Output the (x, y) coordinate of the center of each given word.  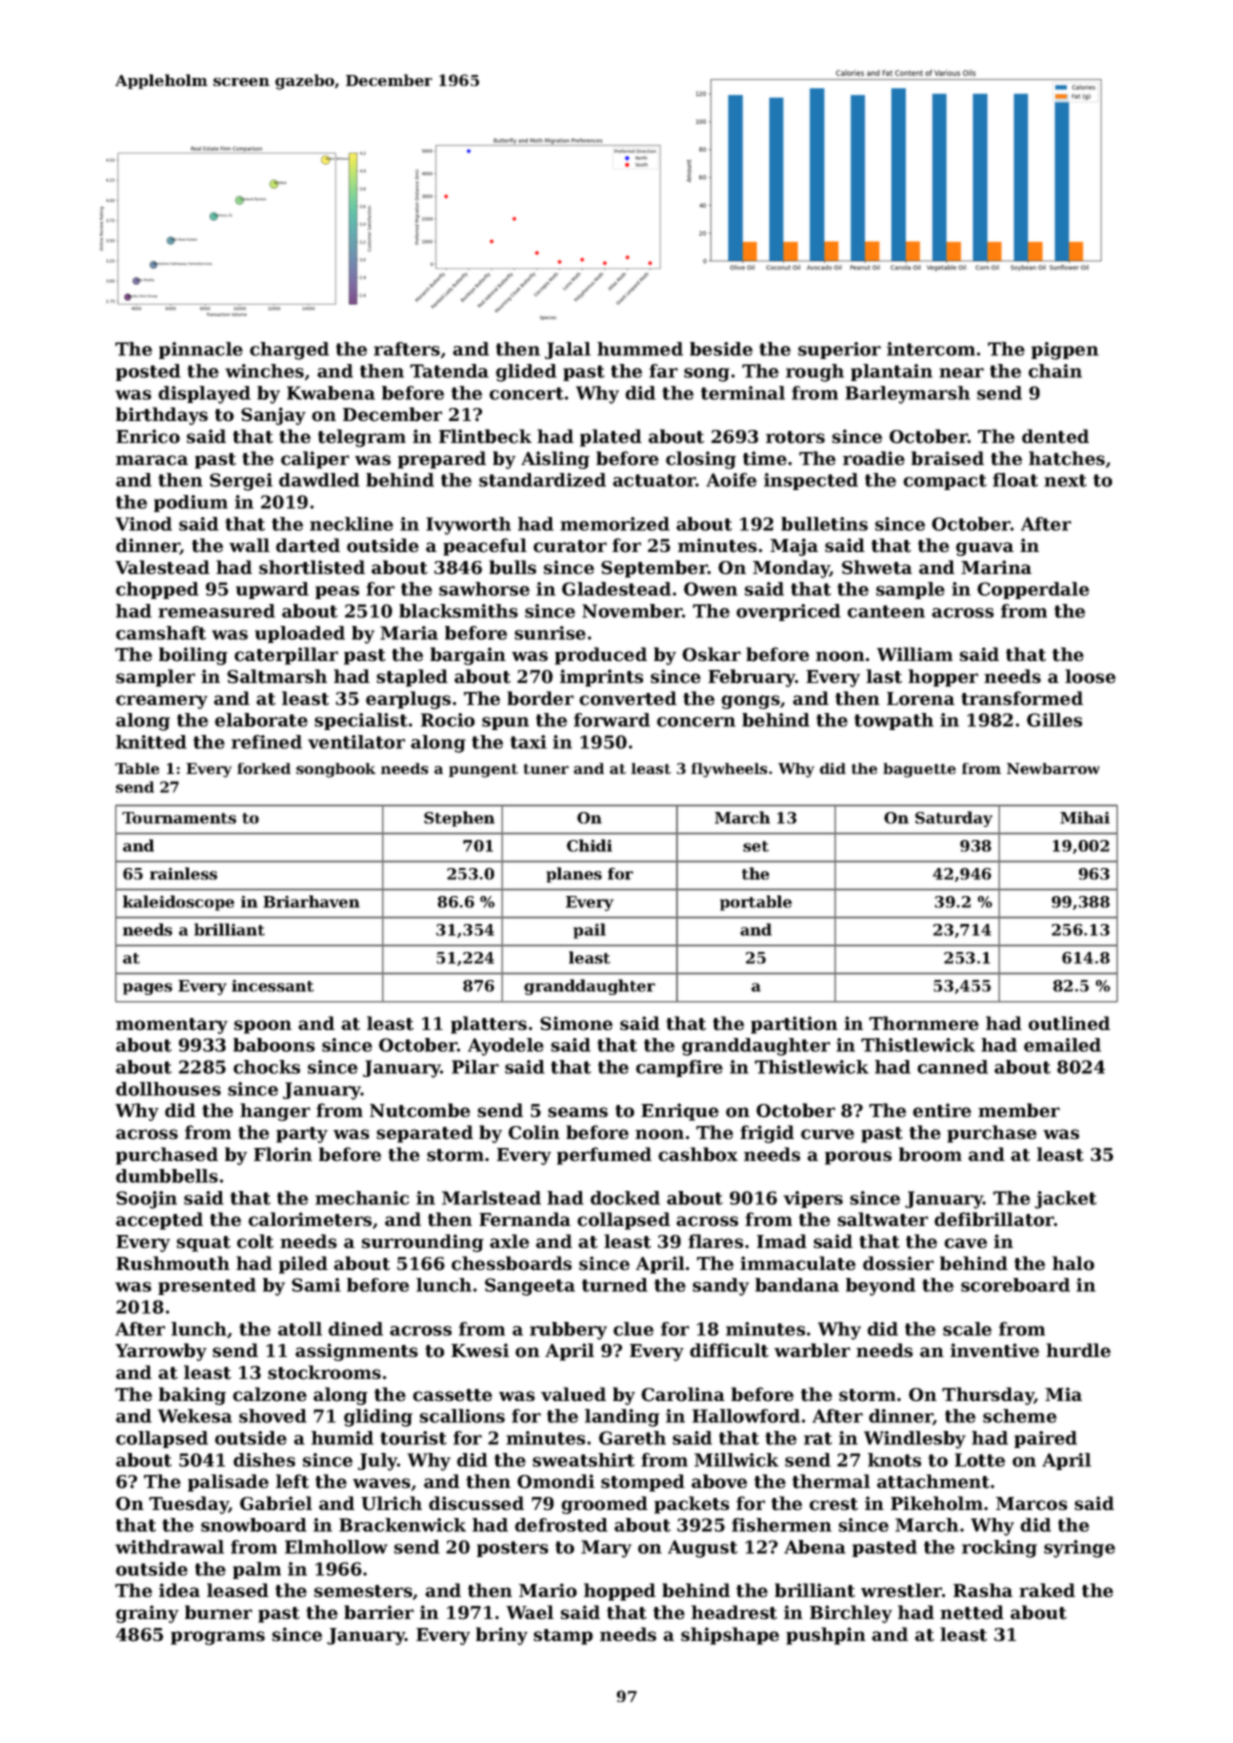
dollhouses (168, 1089)
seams (578, 1112)
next (1065, 480)
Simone (576, 1023)
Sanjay (273, 416)
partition (794, 1025)
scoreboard (1015, 1285)
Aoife (731, 480)
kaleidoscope (178, 903)
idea (179, 1590)
